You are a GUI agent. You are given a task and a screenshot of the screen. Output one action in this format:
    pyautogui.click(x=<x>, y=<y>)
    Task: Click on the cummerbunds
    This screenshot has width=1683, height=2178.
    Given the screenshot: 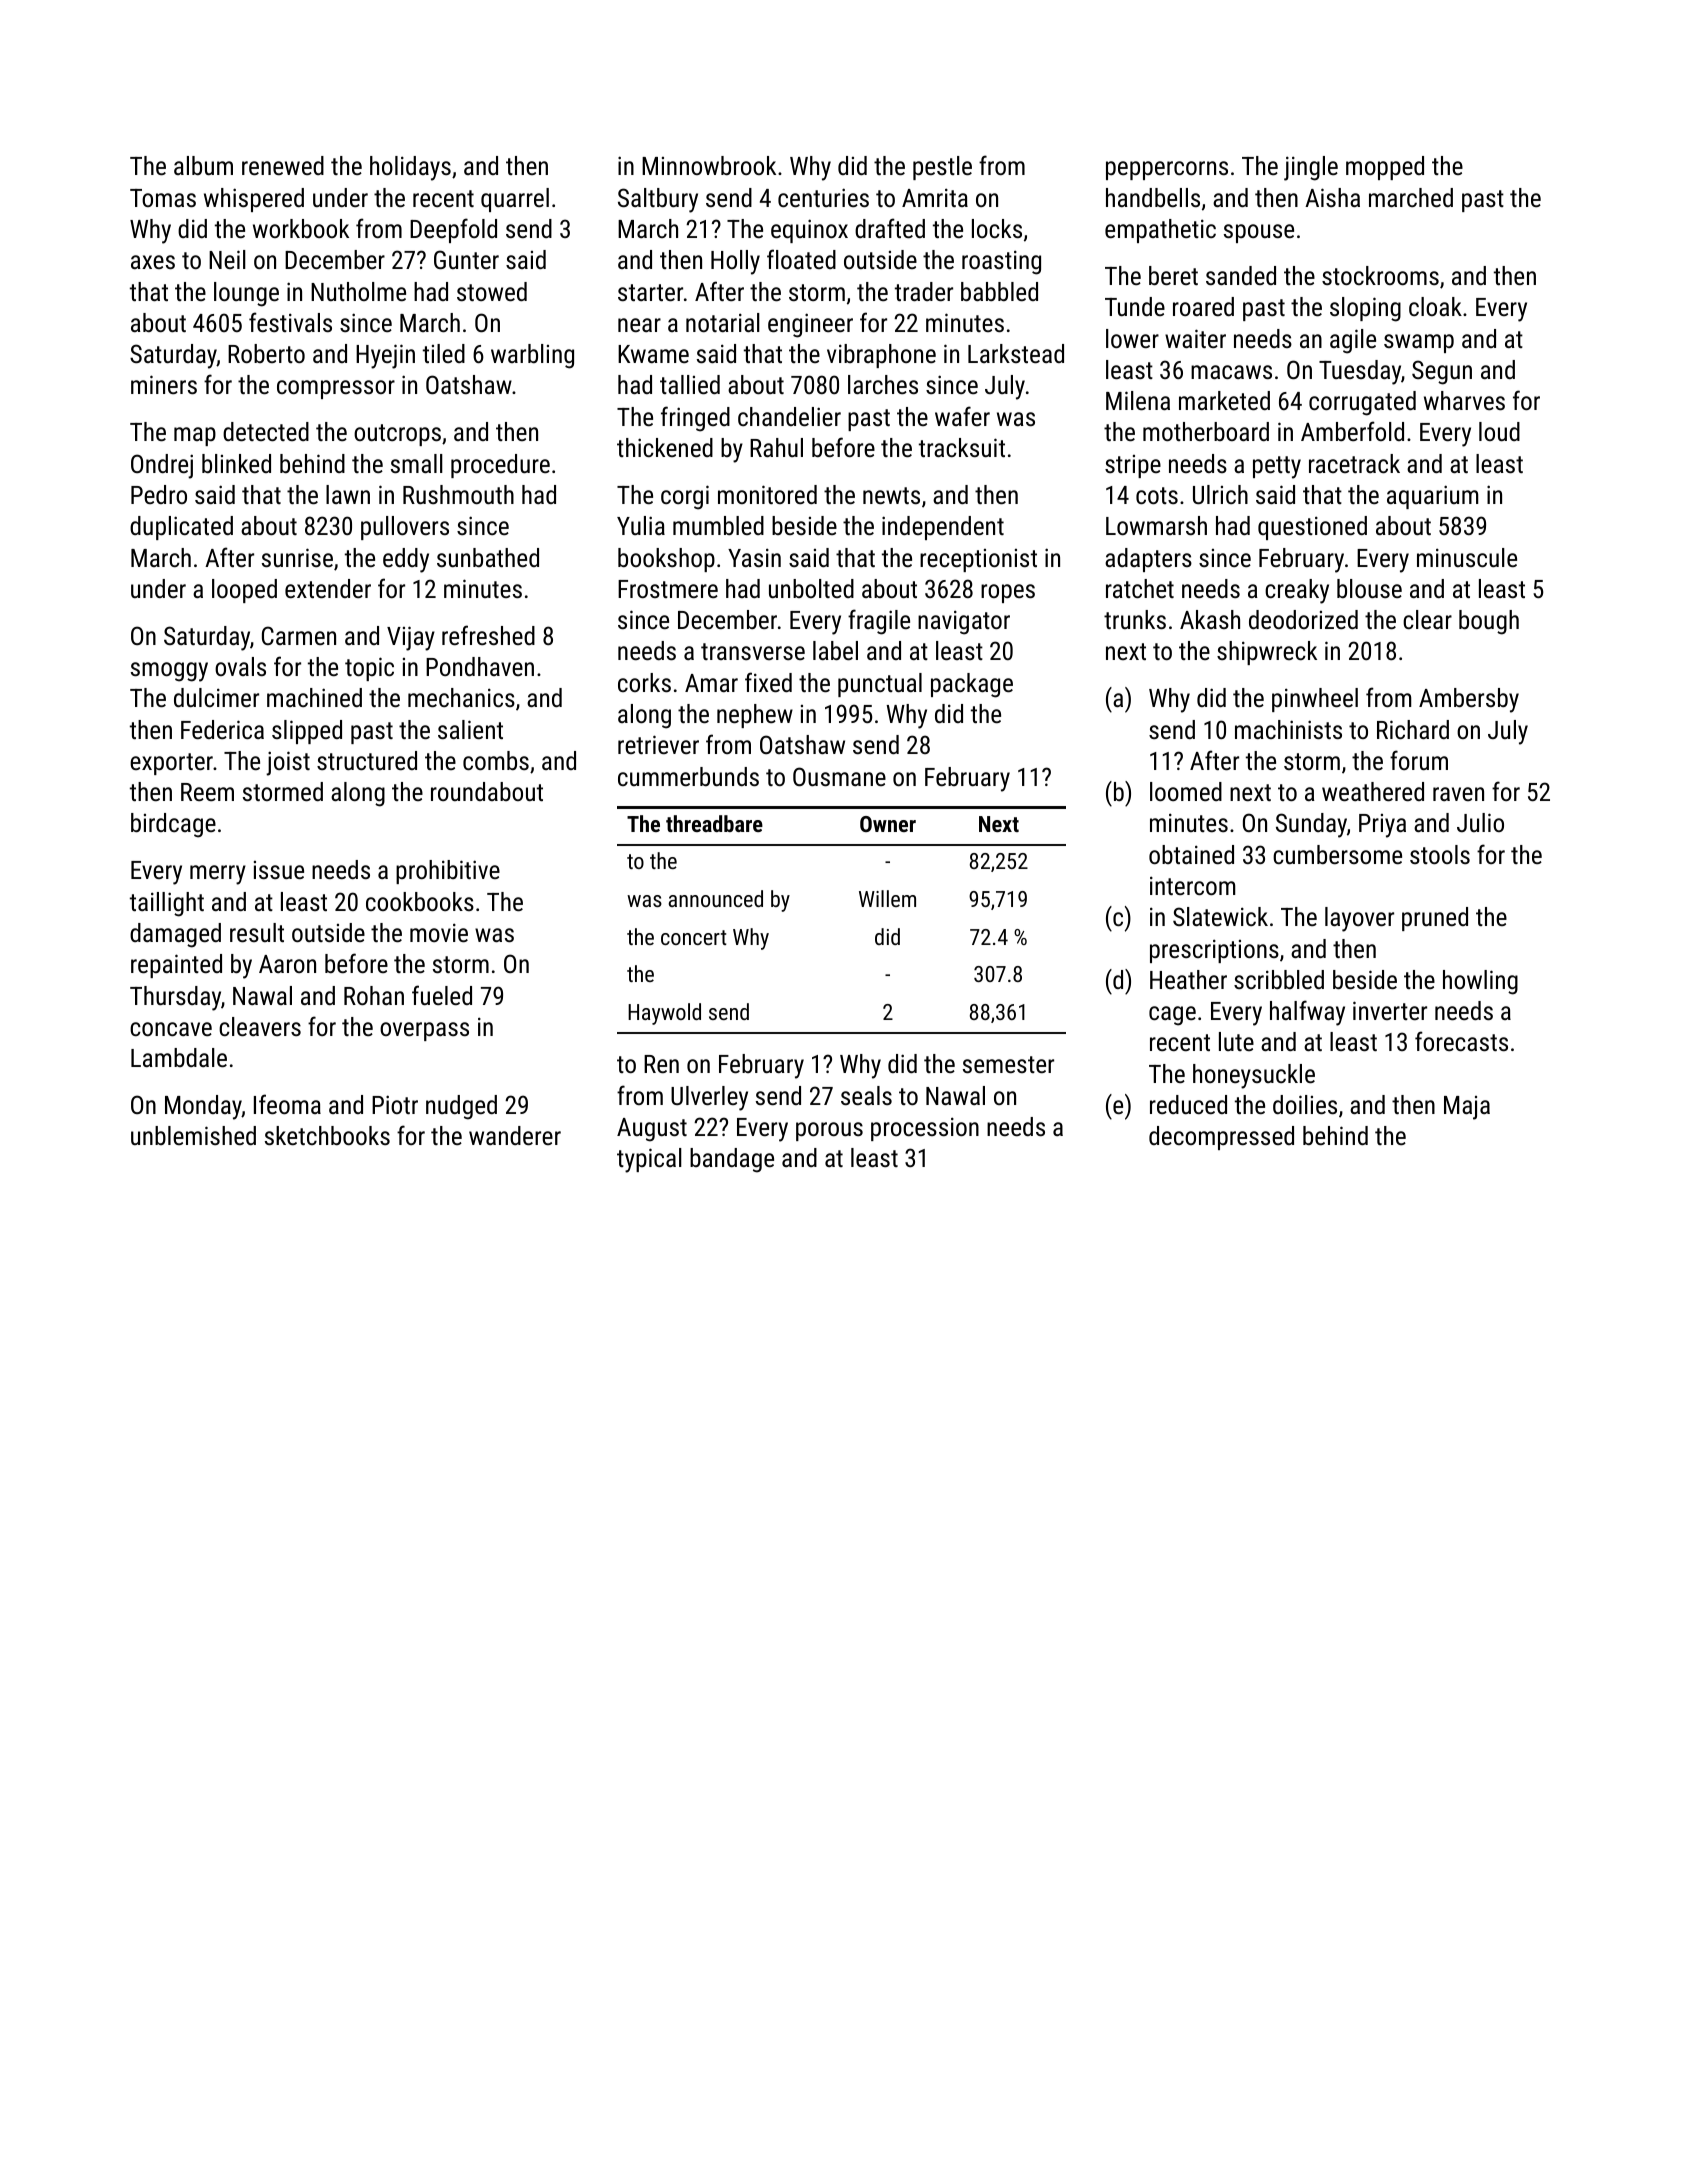 What is the action you would take?
    pyautogui.click(x=688, y=776)
